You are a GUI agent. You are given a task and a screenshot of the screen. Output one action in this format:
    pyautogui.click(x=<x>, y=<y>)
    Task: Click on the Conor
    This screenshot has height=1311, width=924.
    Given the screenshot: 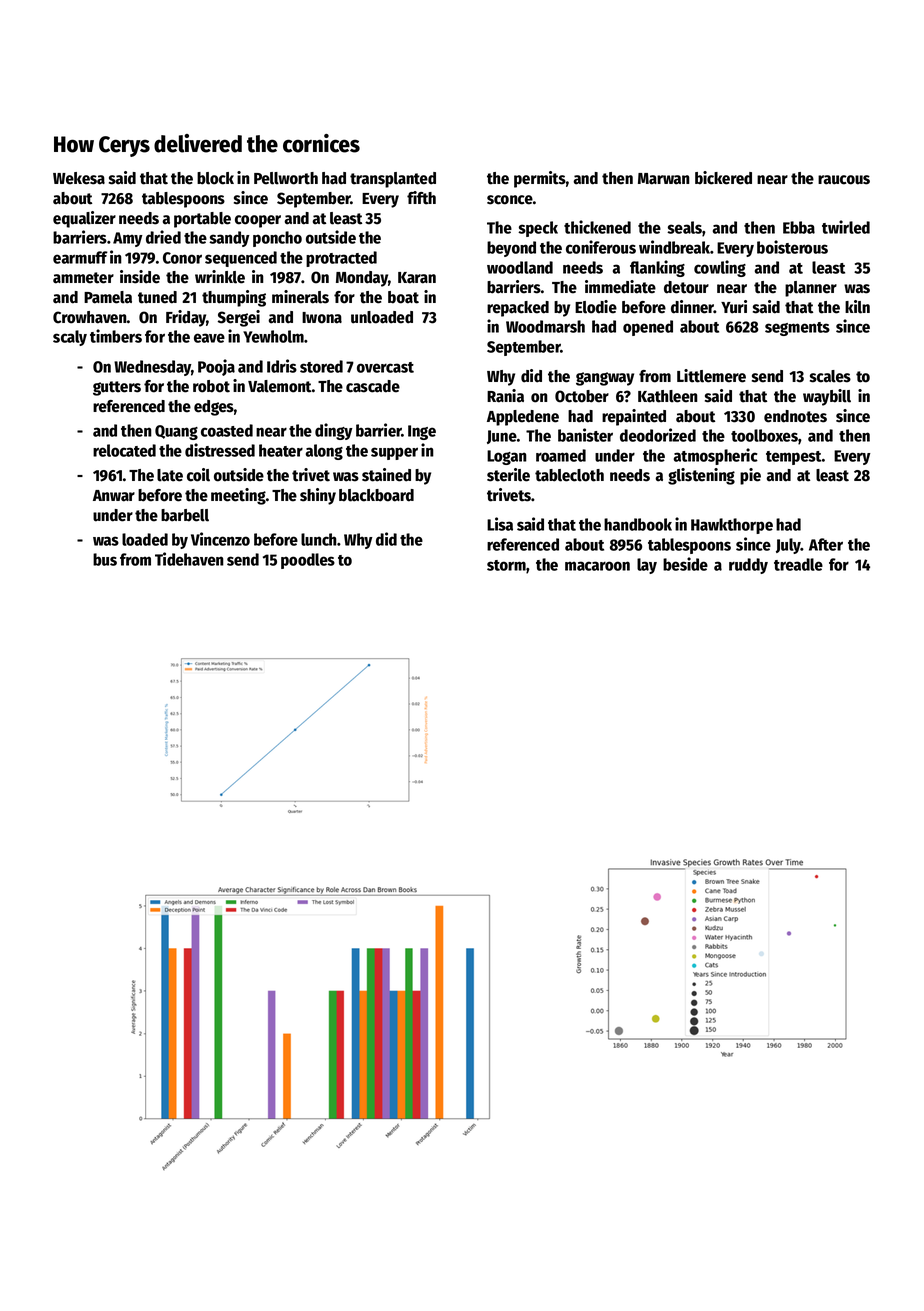 What is the action you would take?
    pyautogui.click(x=182, y=258)
